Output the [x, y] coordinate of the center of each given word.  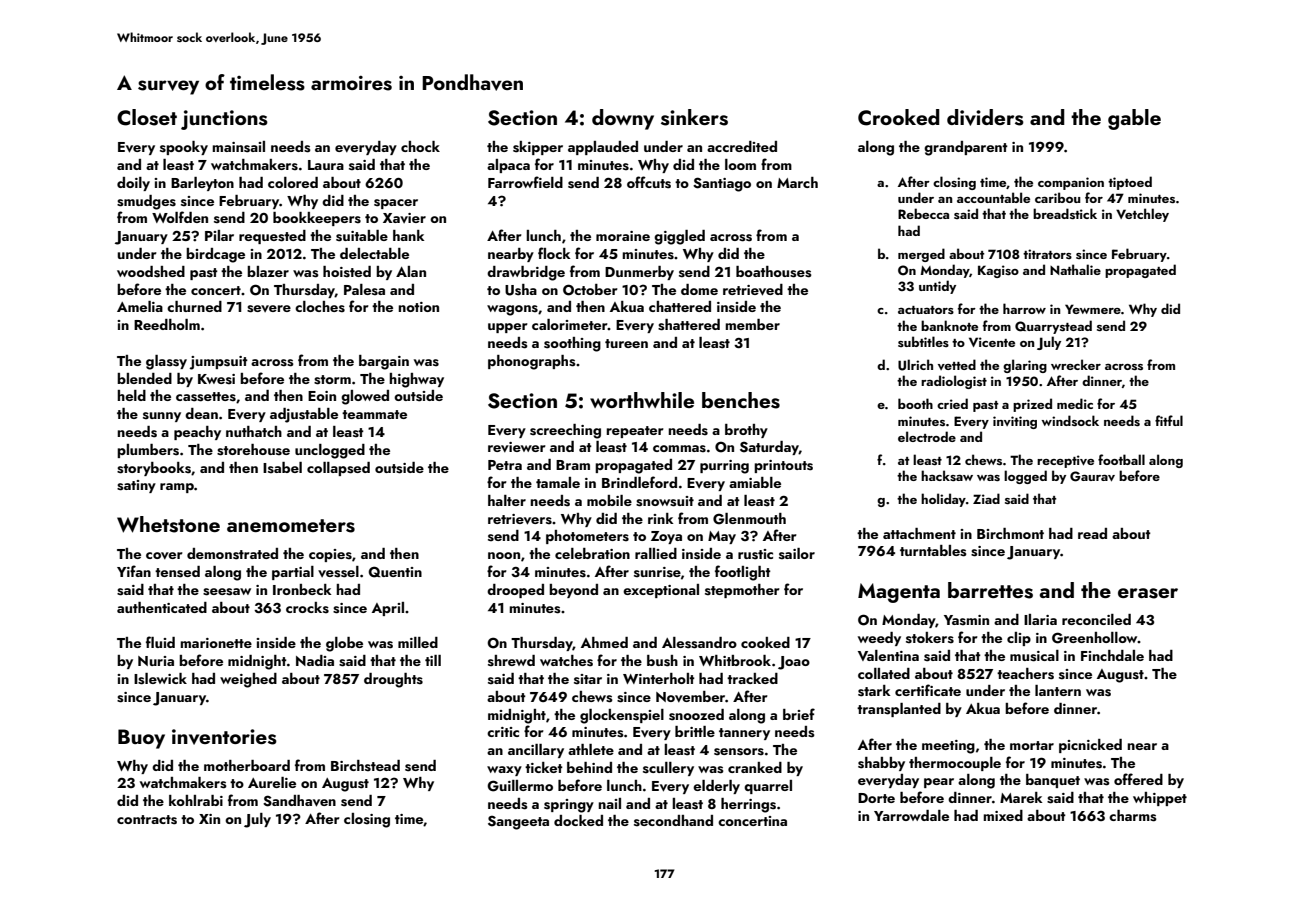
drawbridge [526, 273]
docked [578, 820]
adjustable [304, 415]
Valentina [888, 655]
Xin [209, 819]
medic [1075, 403]
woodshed [151, 272]
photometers [587, 537]
